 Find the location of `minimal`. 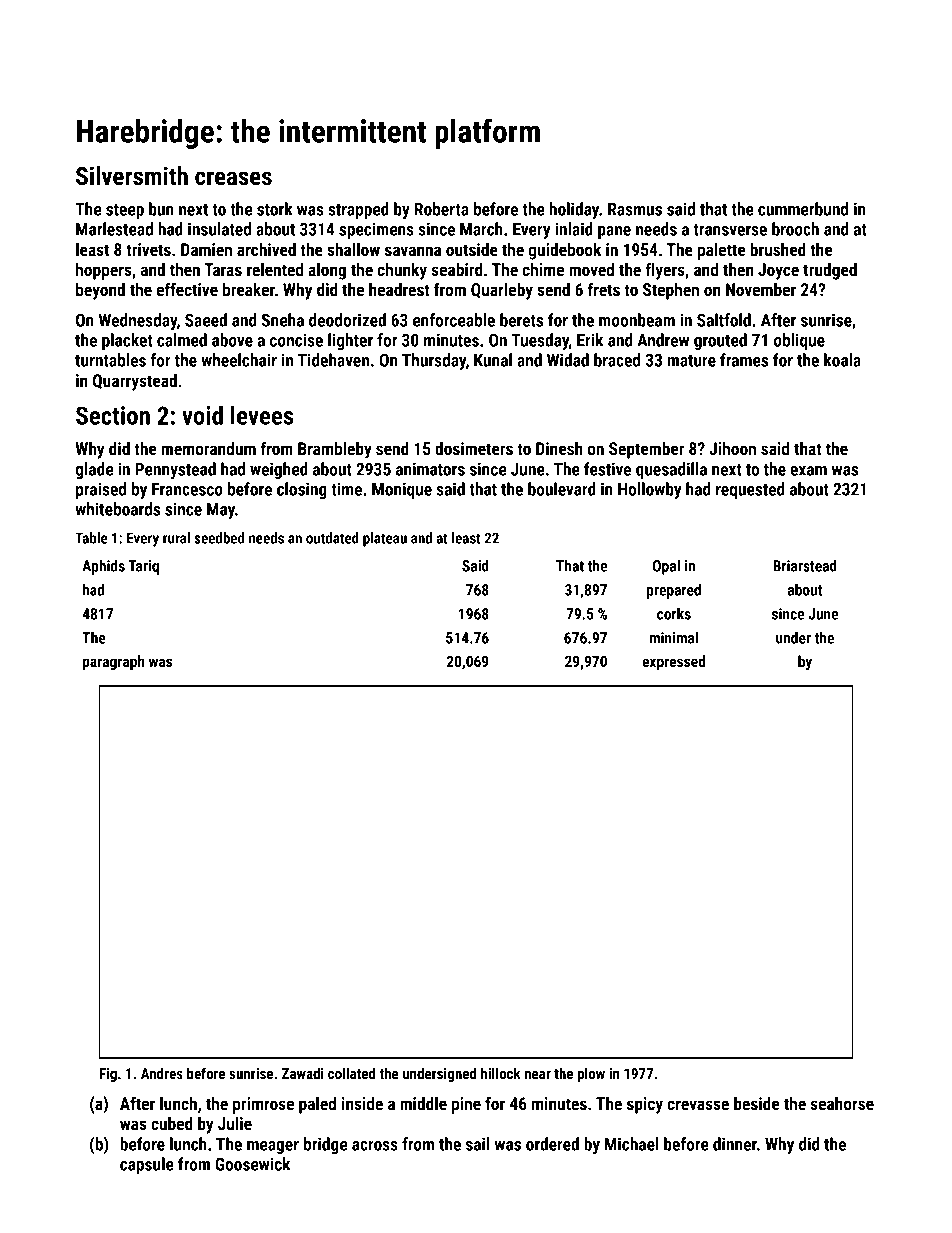

minimal is located at coordinates (674, 638).
